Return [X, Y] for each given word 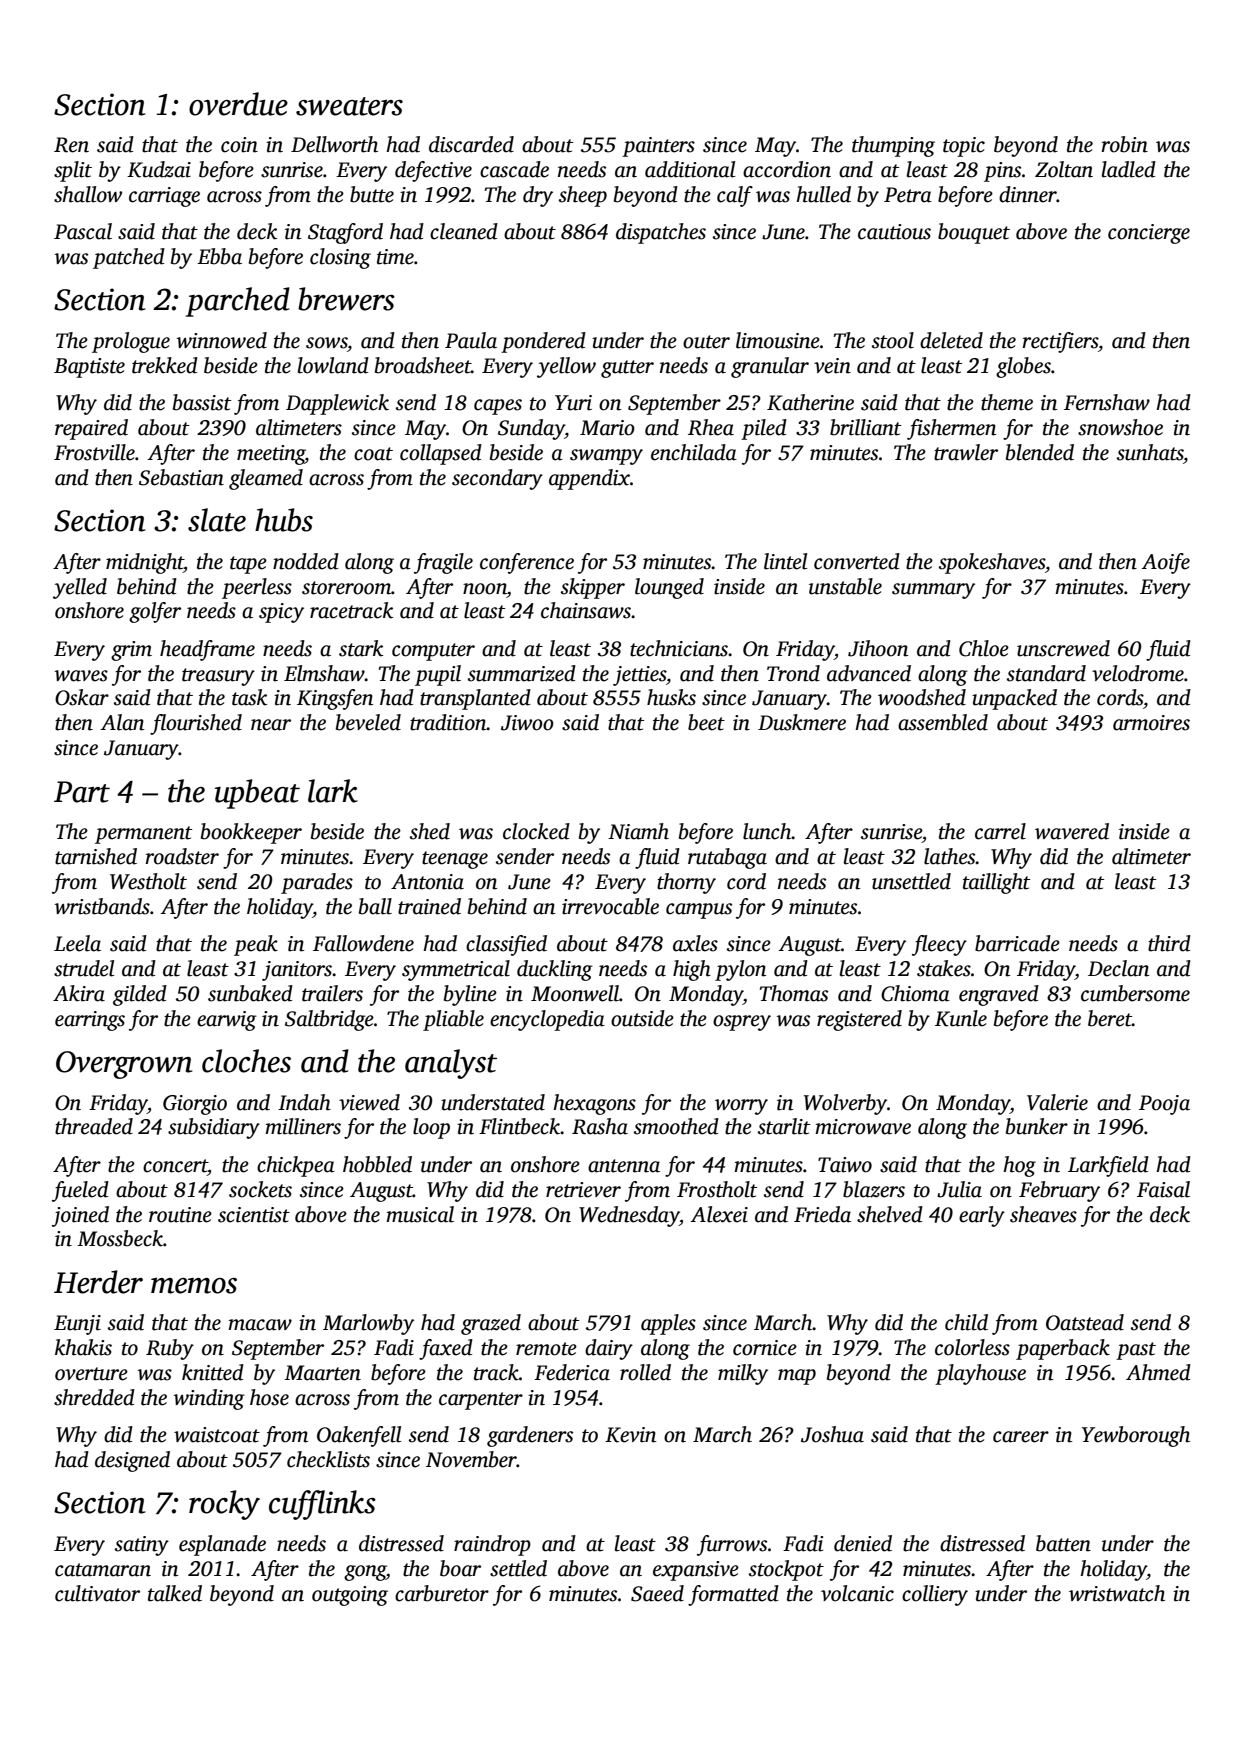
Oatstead [1085, 1322]
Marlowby [368, 1324]
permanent [143, 835]
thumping [893, 146]
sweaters [349, 106]
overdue [238, 104]
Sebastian [181, 477]
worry [741, 1107]
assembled [943, 722]
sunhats [1150, 452]
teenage [455, 860]
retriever [583, 1190]
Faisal [1163, 1189]
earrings [90, 1021]
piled [764, 429]
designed [132, 1461]
